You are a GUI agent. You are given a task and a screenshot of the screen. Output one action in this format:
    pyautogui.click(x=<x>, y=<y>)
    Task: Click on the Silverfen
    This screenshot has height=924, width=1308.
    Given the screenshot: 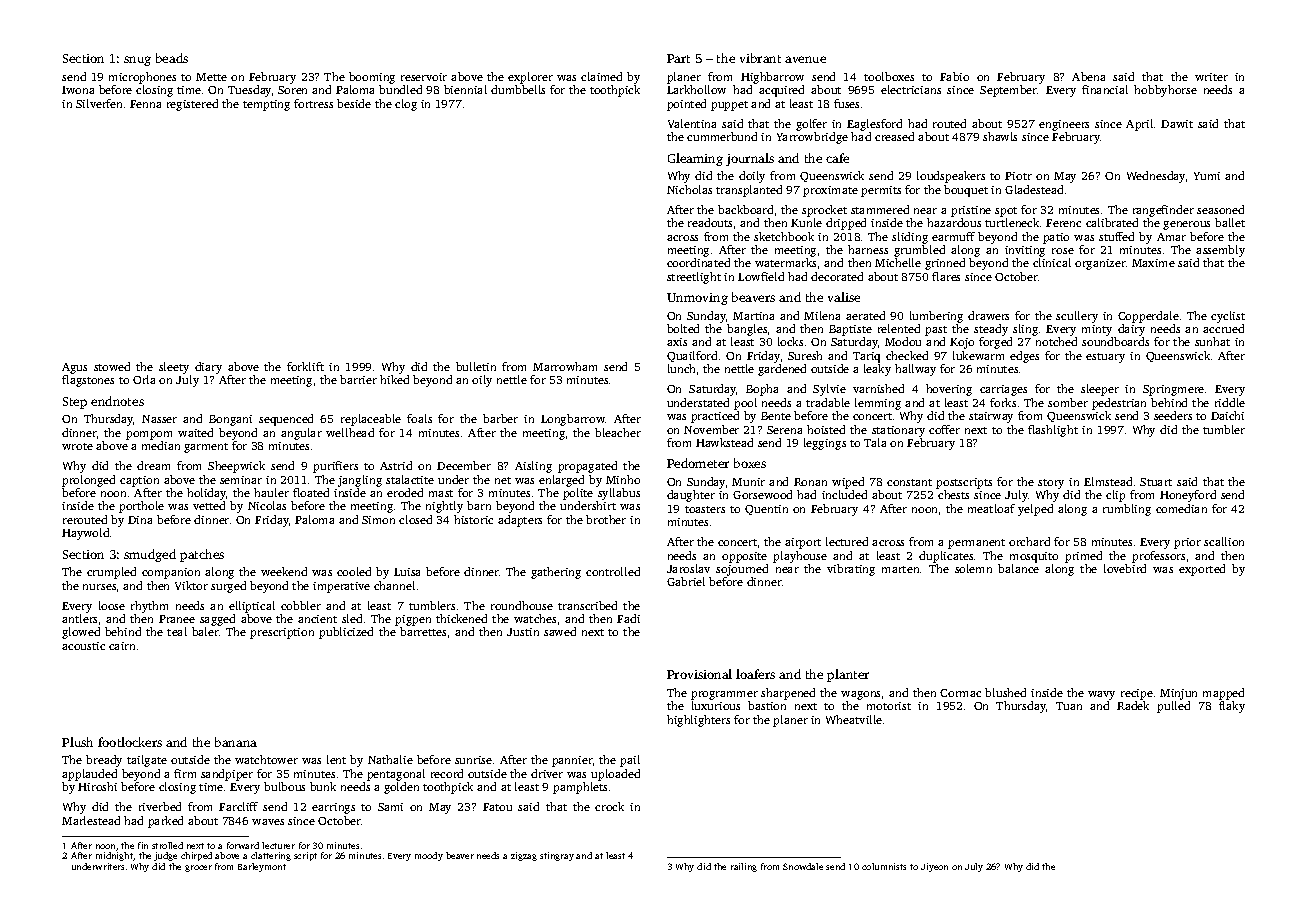 What is the action you would take?
    pyautogui.click(x=99, y=103)
